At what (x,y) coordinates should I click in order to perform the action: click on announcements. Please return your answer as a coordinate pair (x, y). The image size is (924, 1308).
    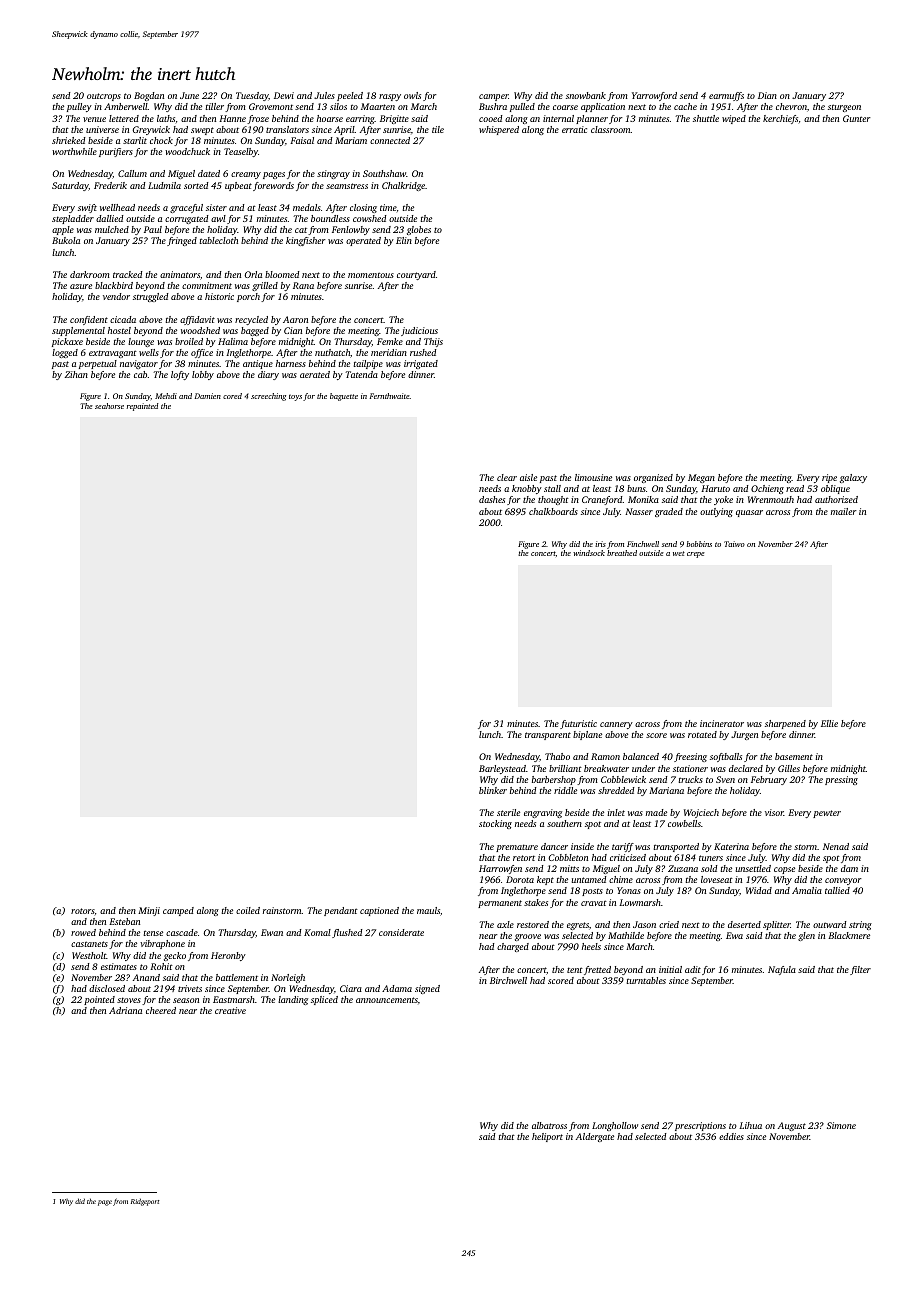
    Looking at the image, I should click on (387, 1000).
